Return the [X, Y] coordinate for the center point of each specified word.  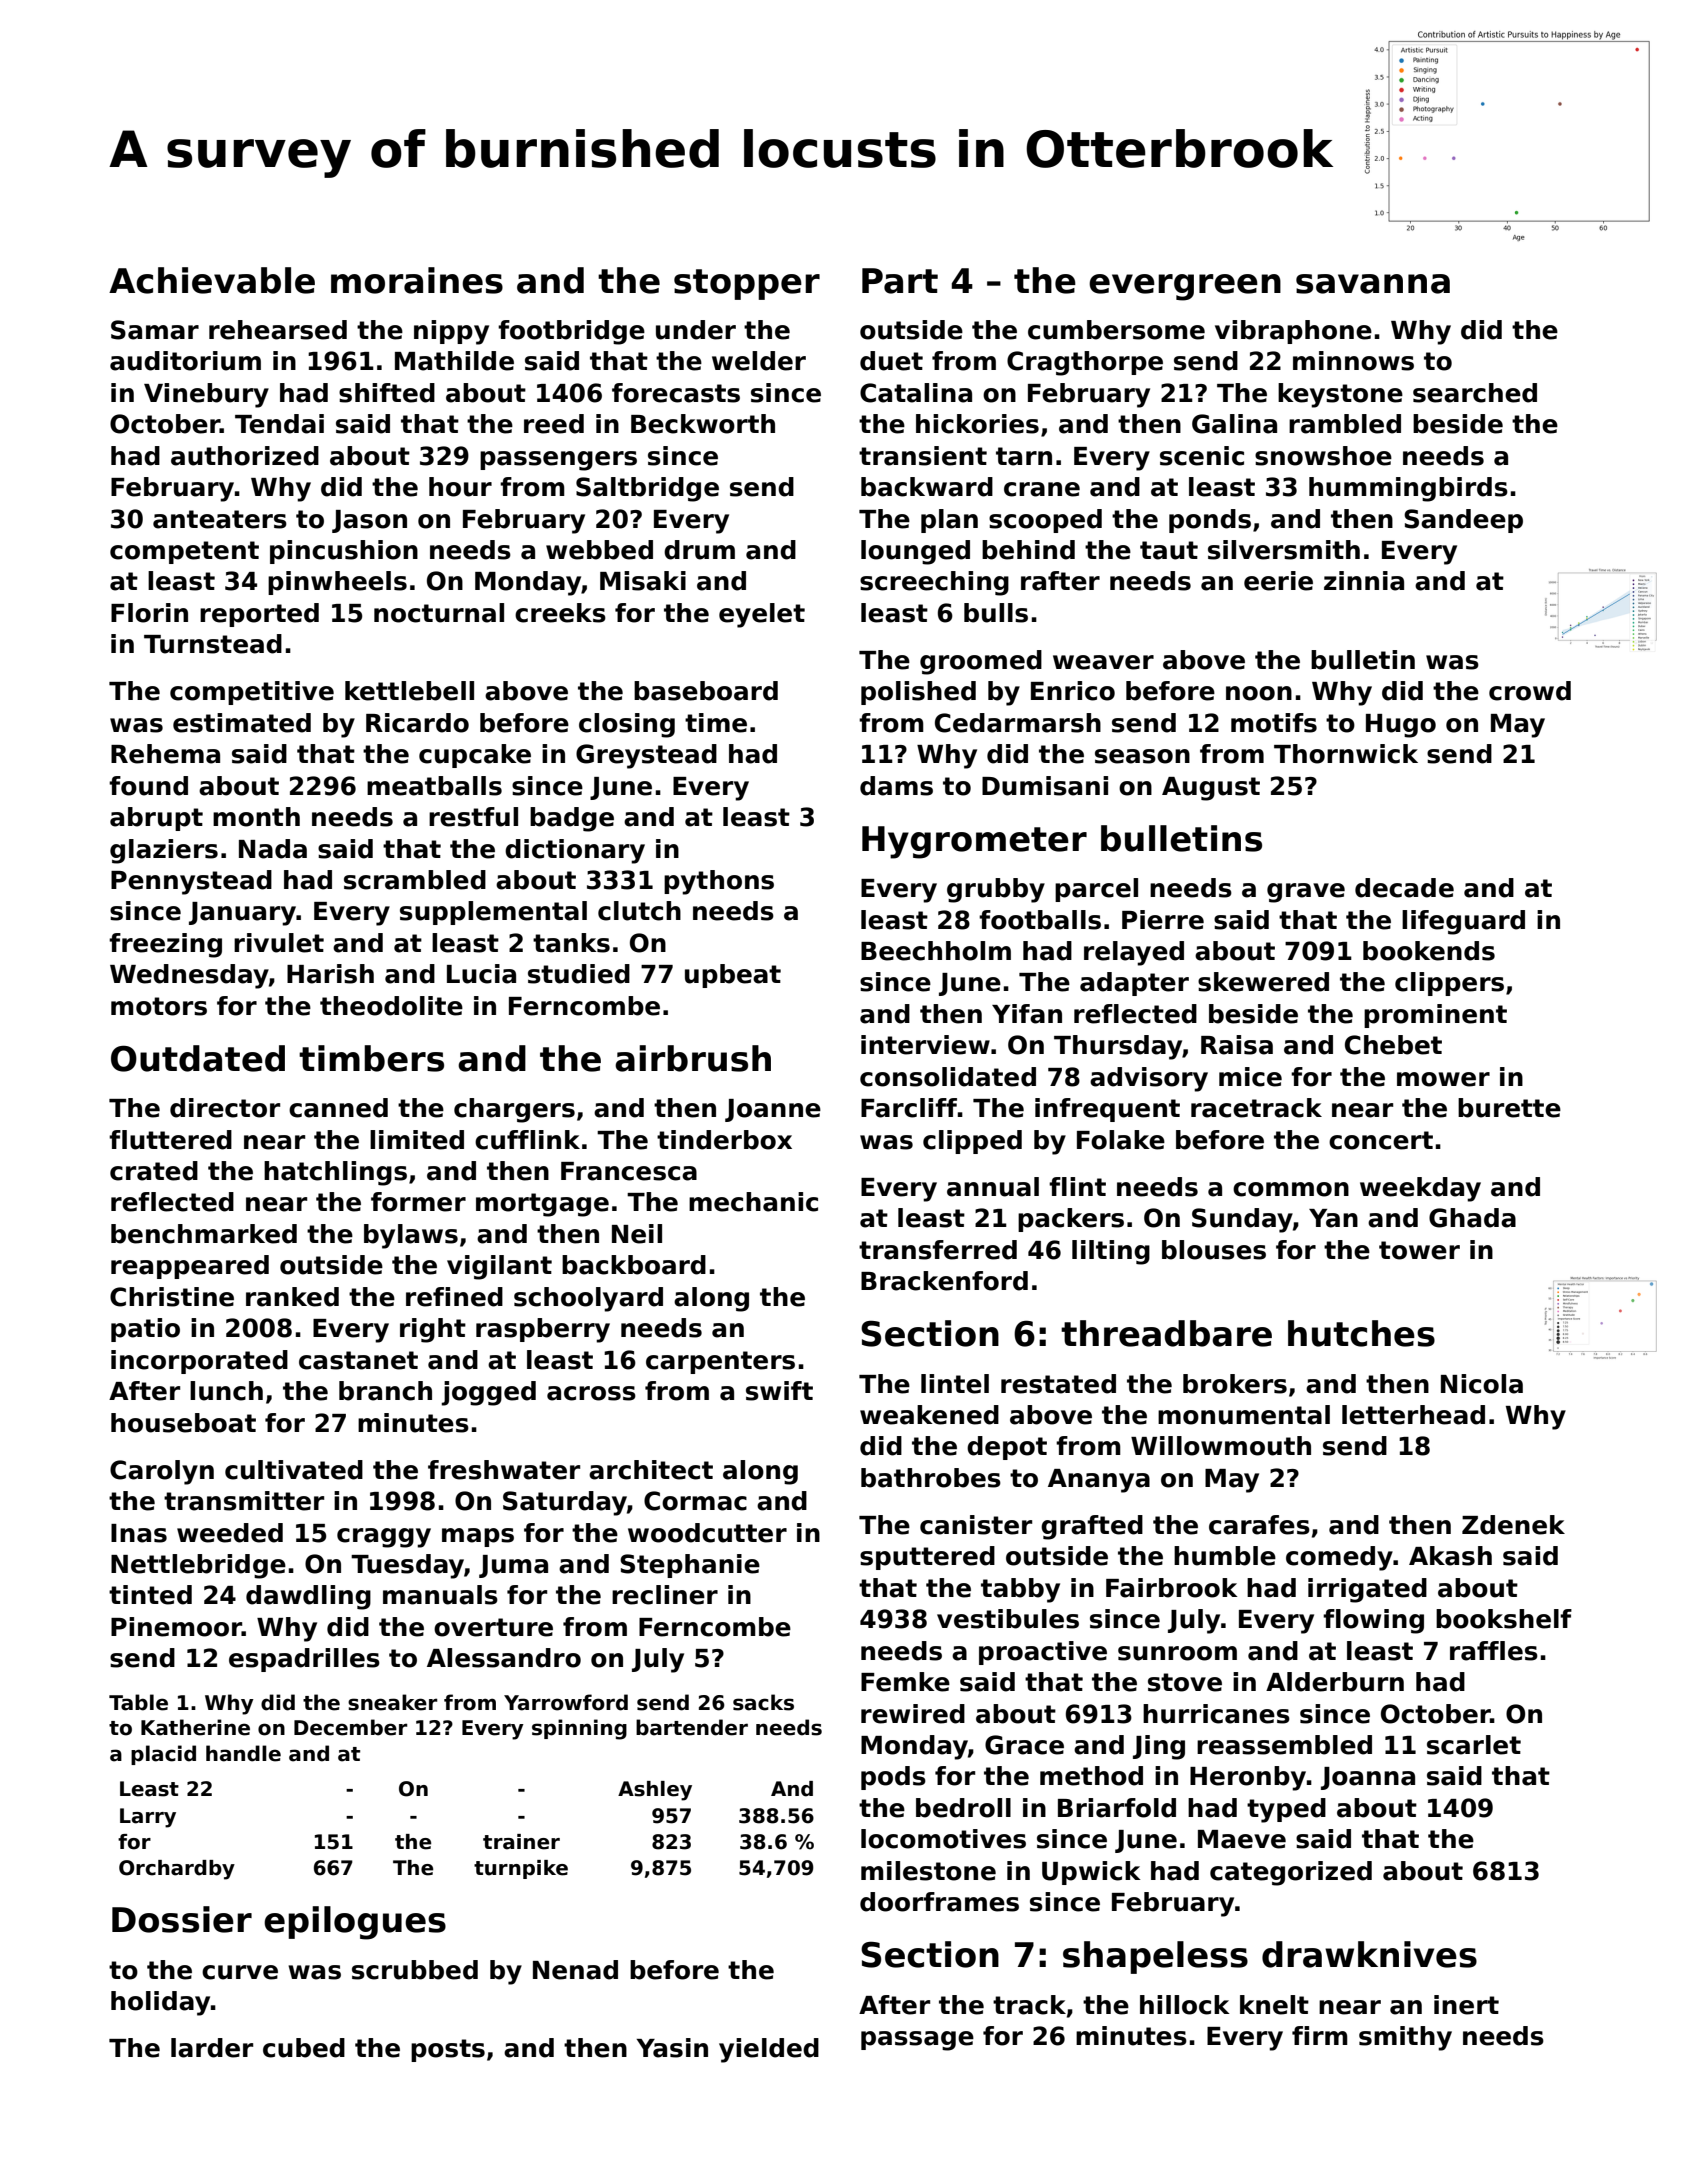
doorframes [939, 1902]
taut [1169, 550]
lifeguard [1463, 922]
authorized [245, 456]
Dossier [182, 1919]
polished [918, 693]
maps [478, 1537]
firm [1320, 2035]
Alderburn [1335, 1682]
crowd [1530, 691]
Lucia [481, 974]
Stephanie [690, 1566]
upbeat [733, 976]
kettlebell [409, 691]
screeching [934, 583]
